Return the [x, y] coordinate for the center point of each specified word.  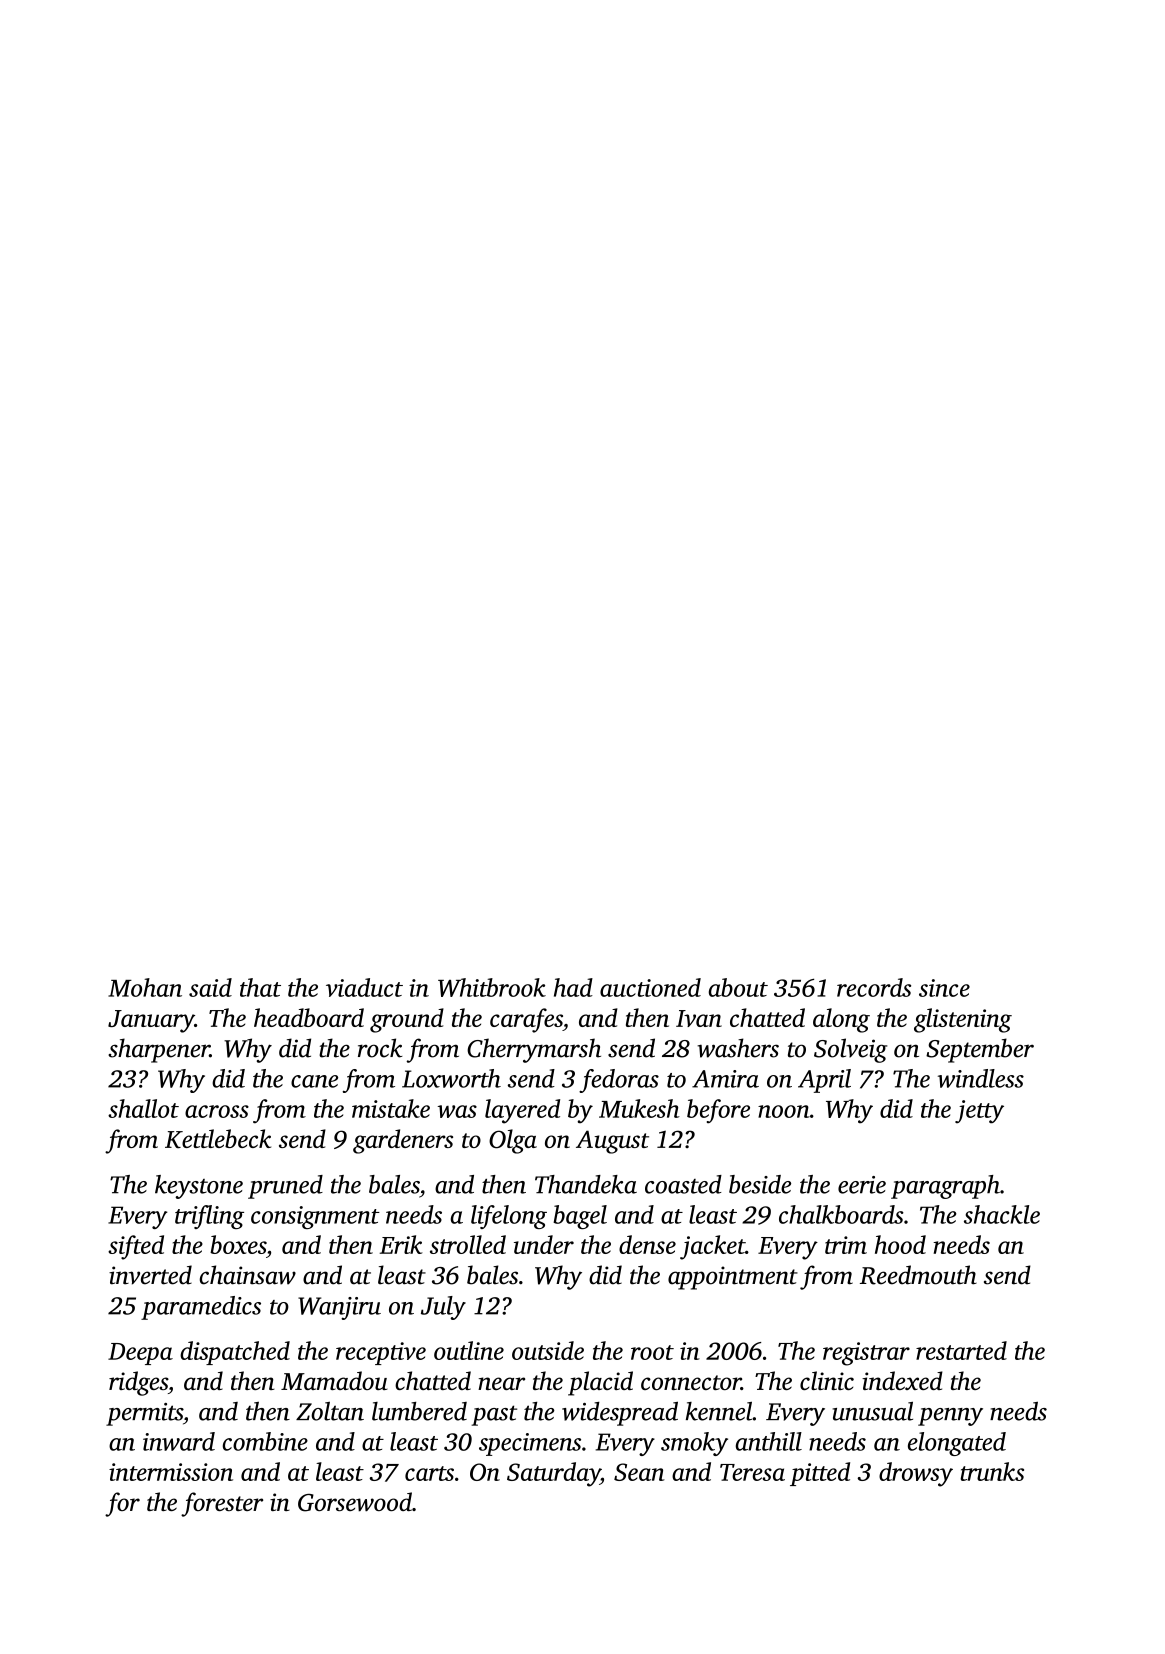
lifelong [509, 1217]
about [738, 987]
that [260, 987]
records [874, 987]
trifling [209, 1217]
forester [222, 1504]
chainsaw [248, 1275]
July [443, 1308]
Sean [639, 1472]
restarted [961, 1350]
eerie [862, 1185]
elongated [957, 1444]
